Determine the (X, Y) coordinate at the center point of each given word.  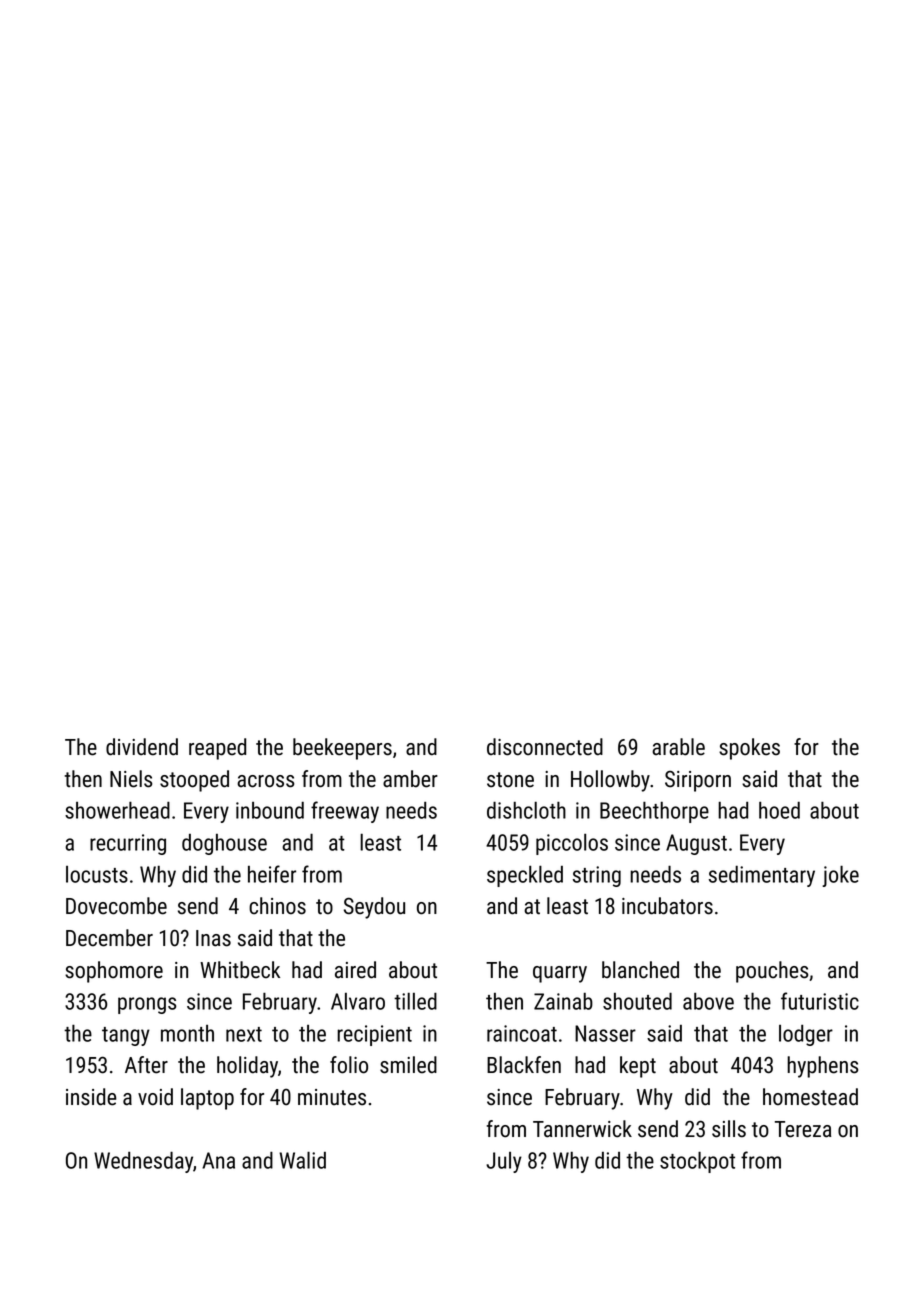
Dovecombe (116, 906)
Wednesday (143, 1162)
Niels (131, 779)
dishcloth (526, 810)
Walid (302, 1160)
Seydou (374, 908)
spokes (749, 749)
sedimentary (762, 876)
